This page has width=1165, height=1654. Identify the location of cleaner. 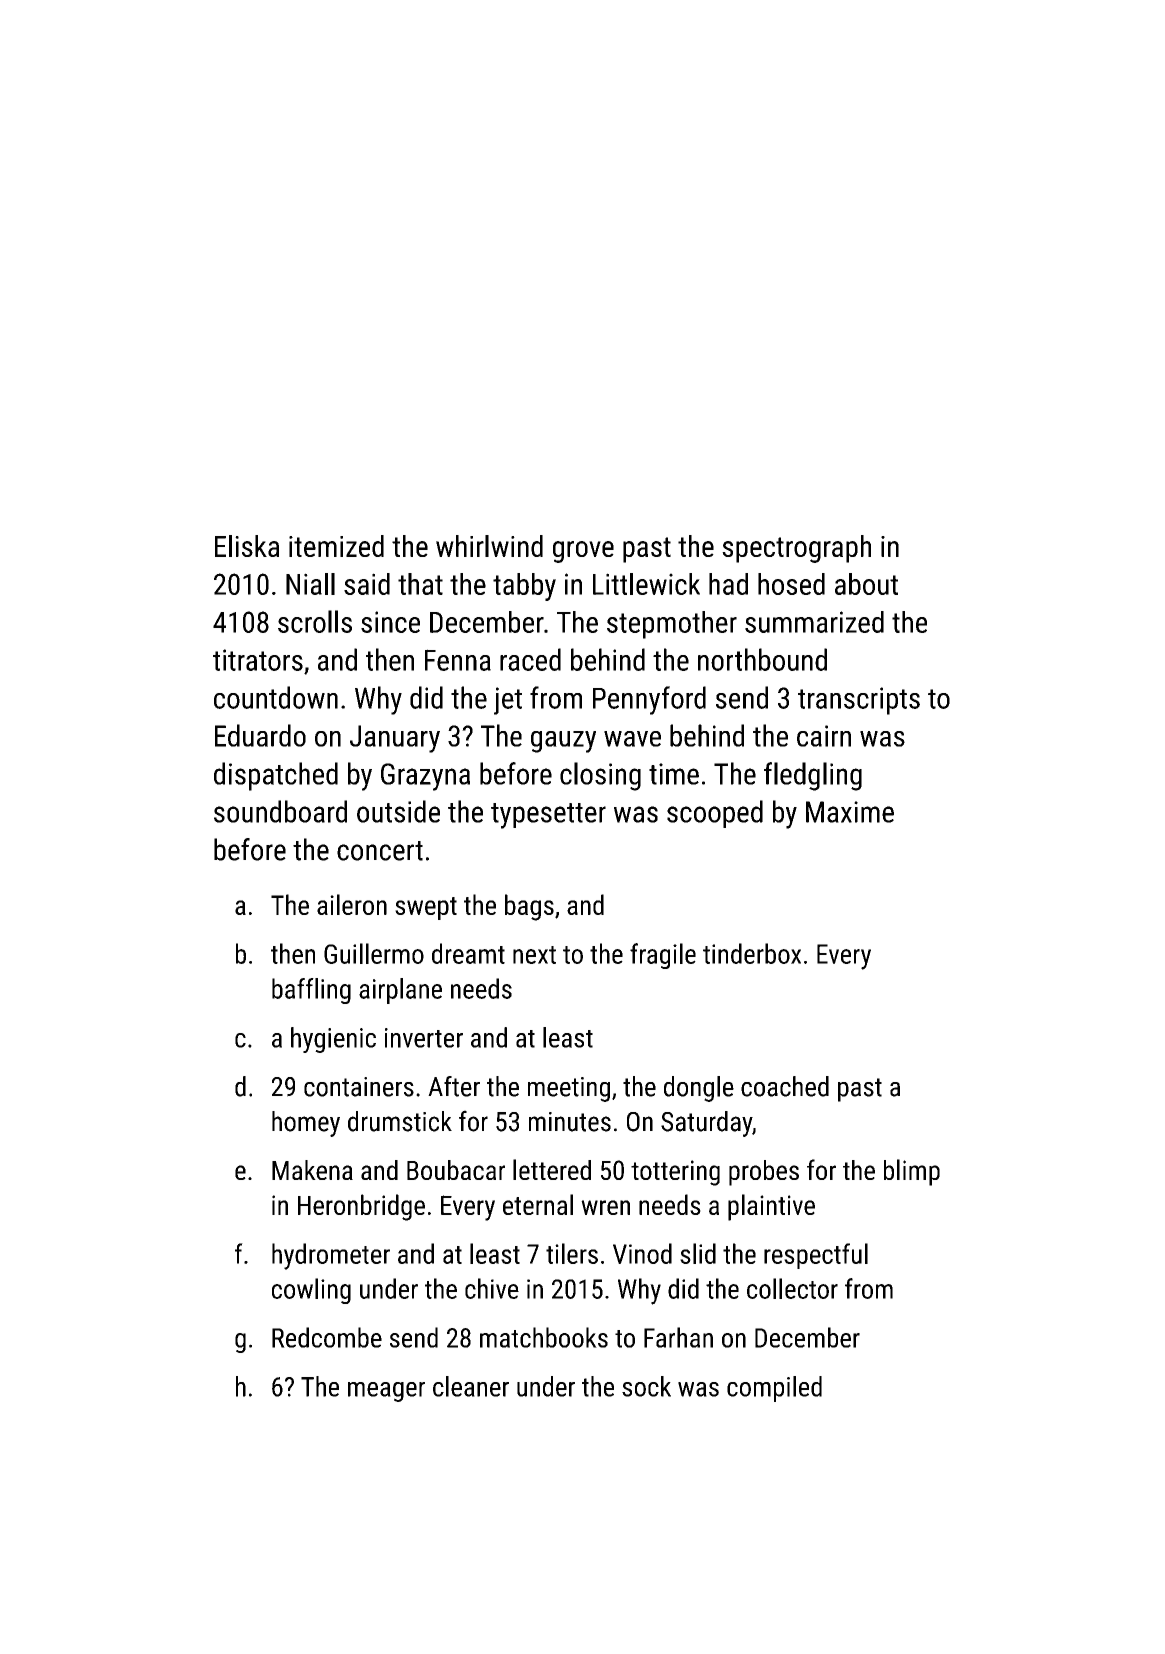
(471, 1386).
